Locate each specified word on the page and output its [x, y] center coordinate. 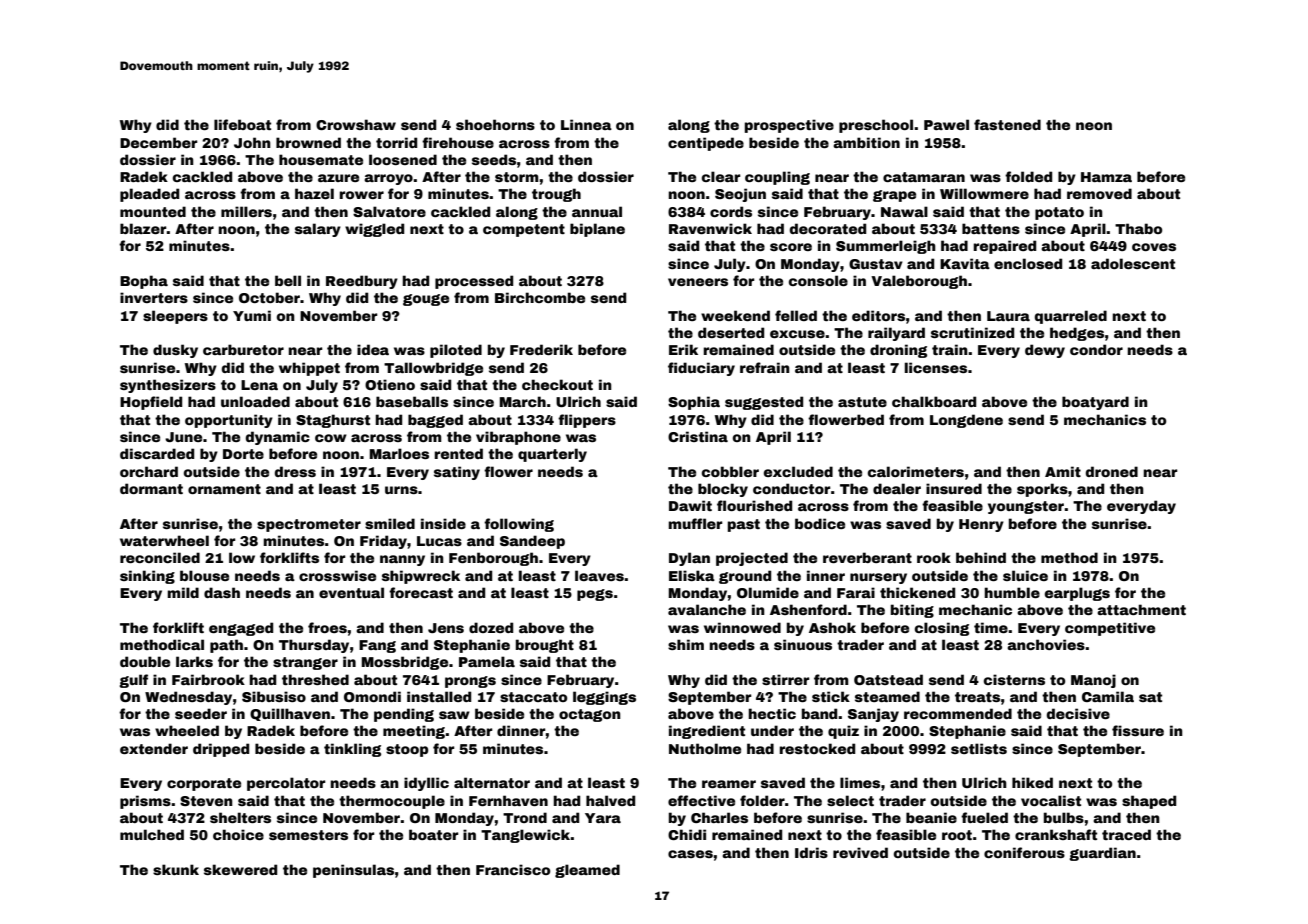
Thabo [1138, 228]
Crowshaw [356, 124]
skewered [240, 869]
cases [690, 854]
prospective [789, 126]
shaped [1149, 802]
